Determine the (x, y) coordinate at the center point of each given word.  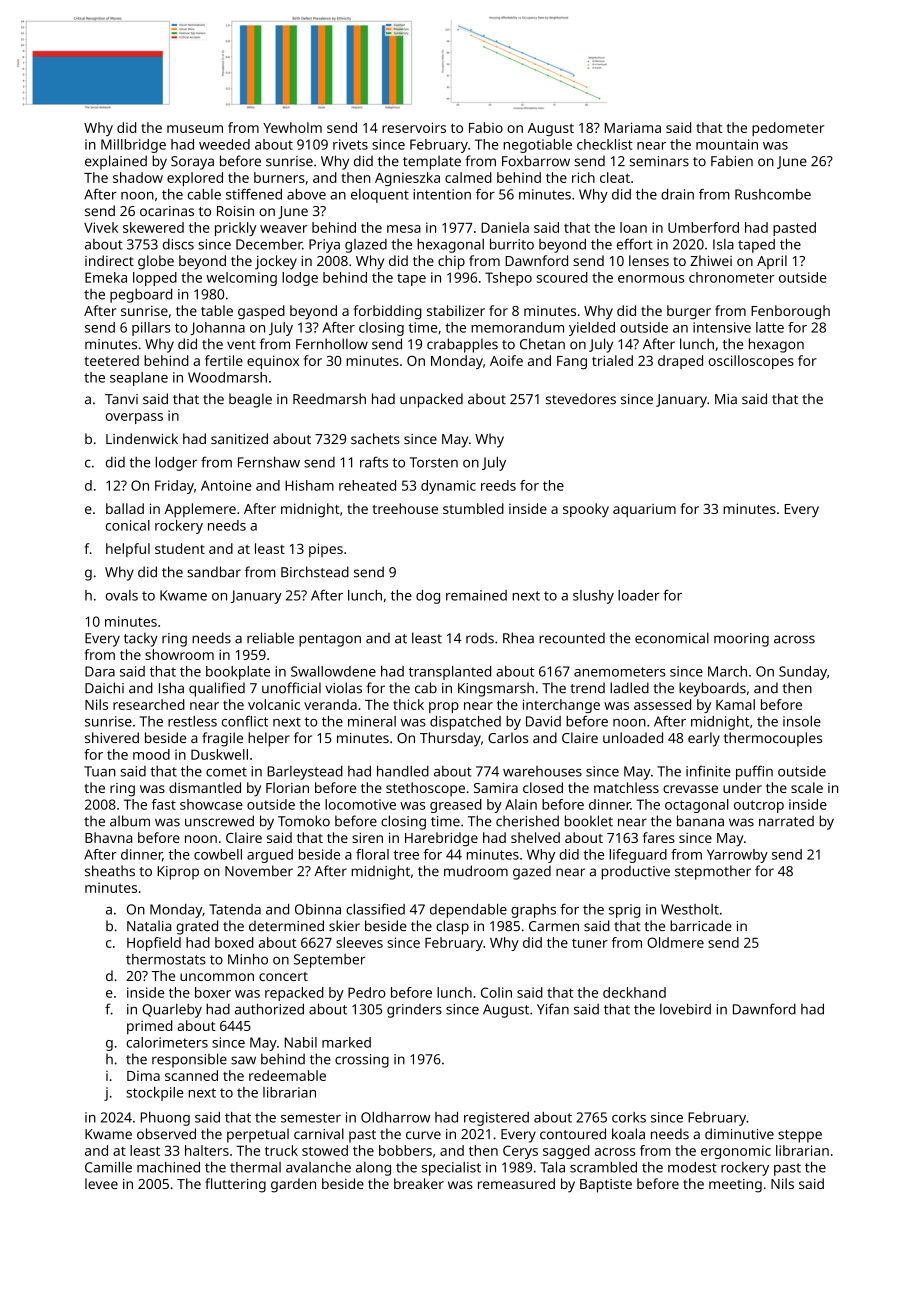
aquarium (644, 511)
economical (672, 638)
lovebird (685, 1009)
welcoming (241, 279)
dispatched (465, 723)
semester (311, 1118)
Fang (572, 362)
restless (192, 721)
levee (101, 1183)
